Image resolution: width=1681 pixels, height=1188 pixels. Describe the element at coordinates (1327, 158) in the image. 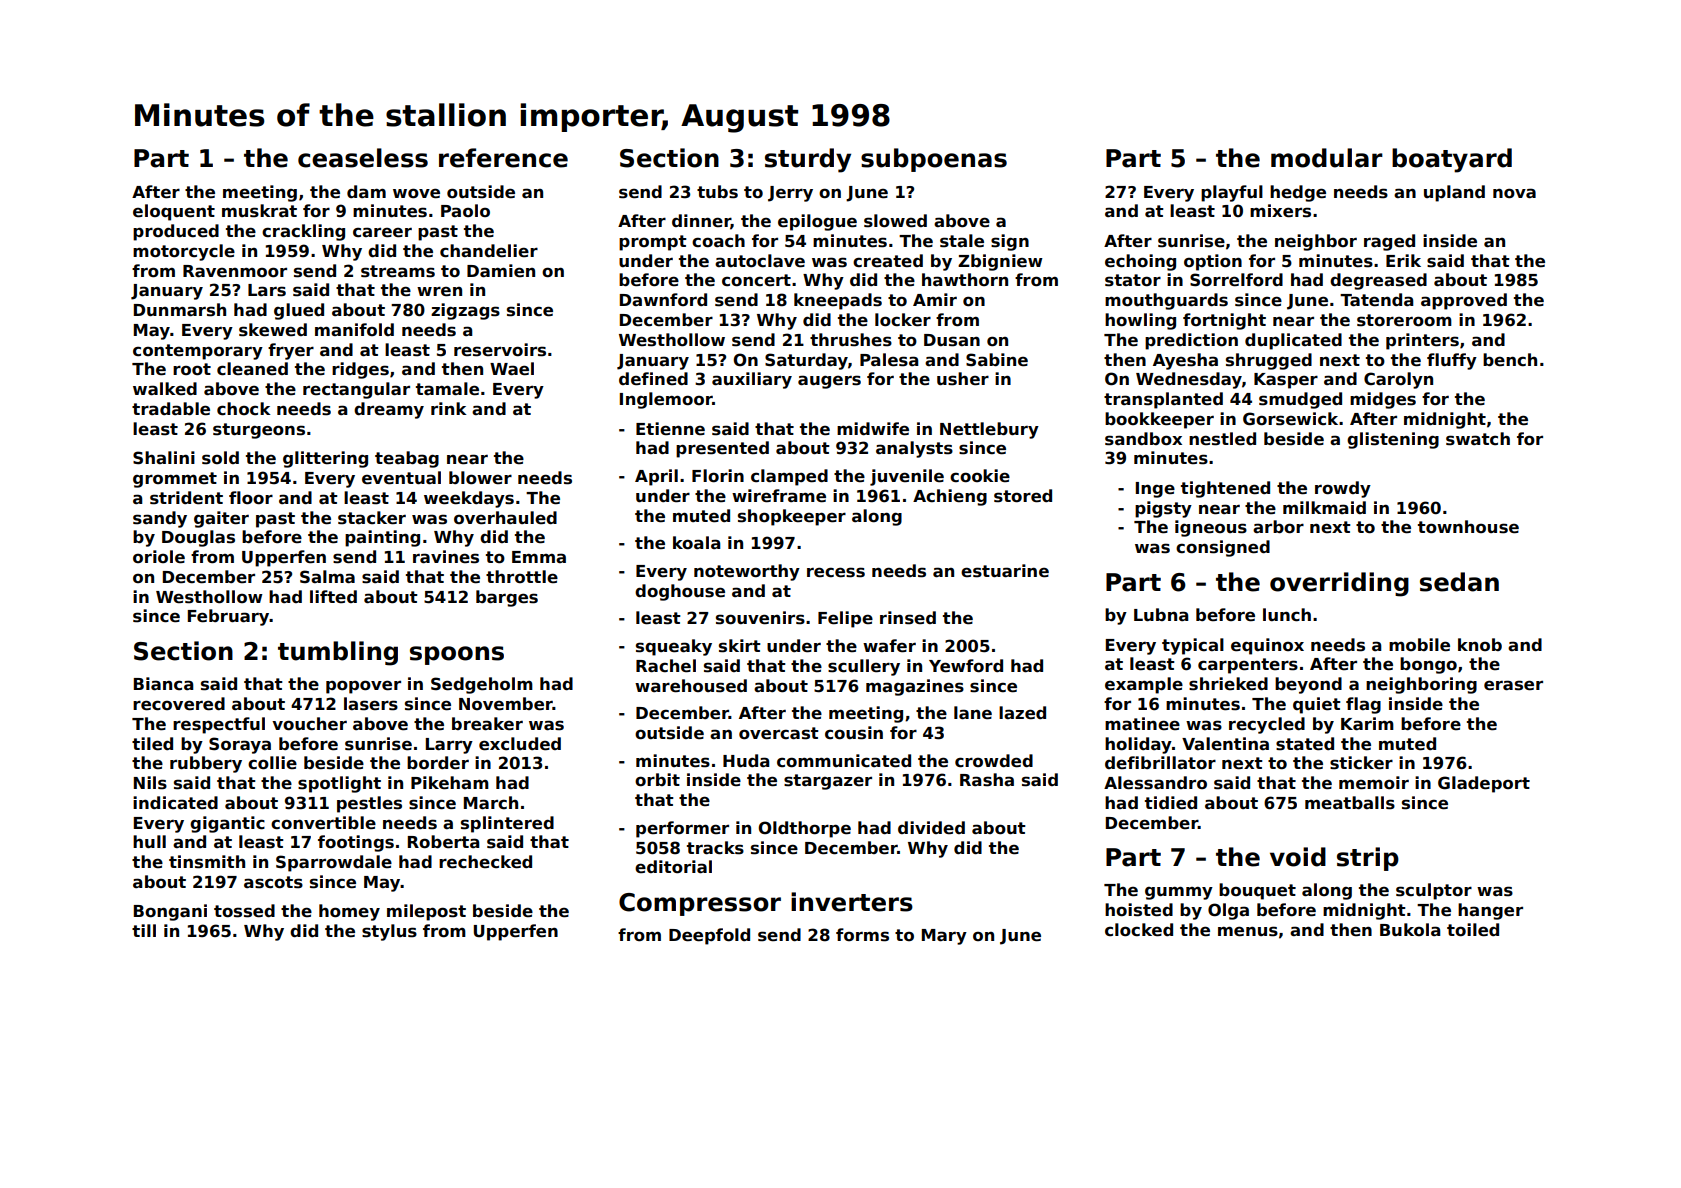

I see `modular` at that location.
